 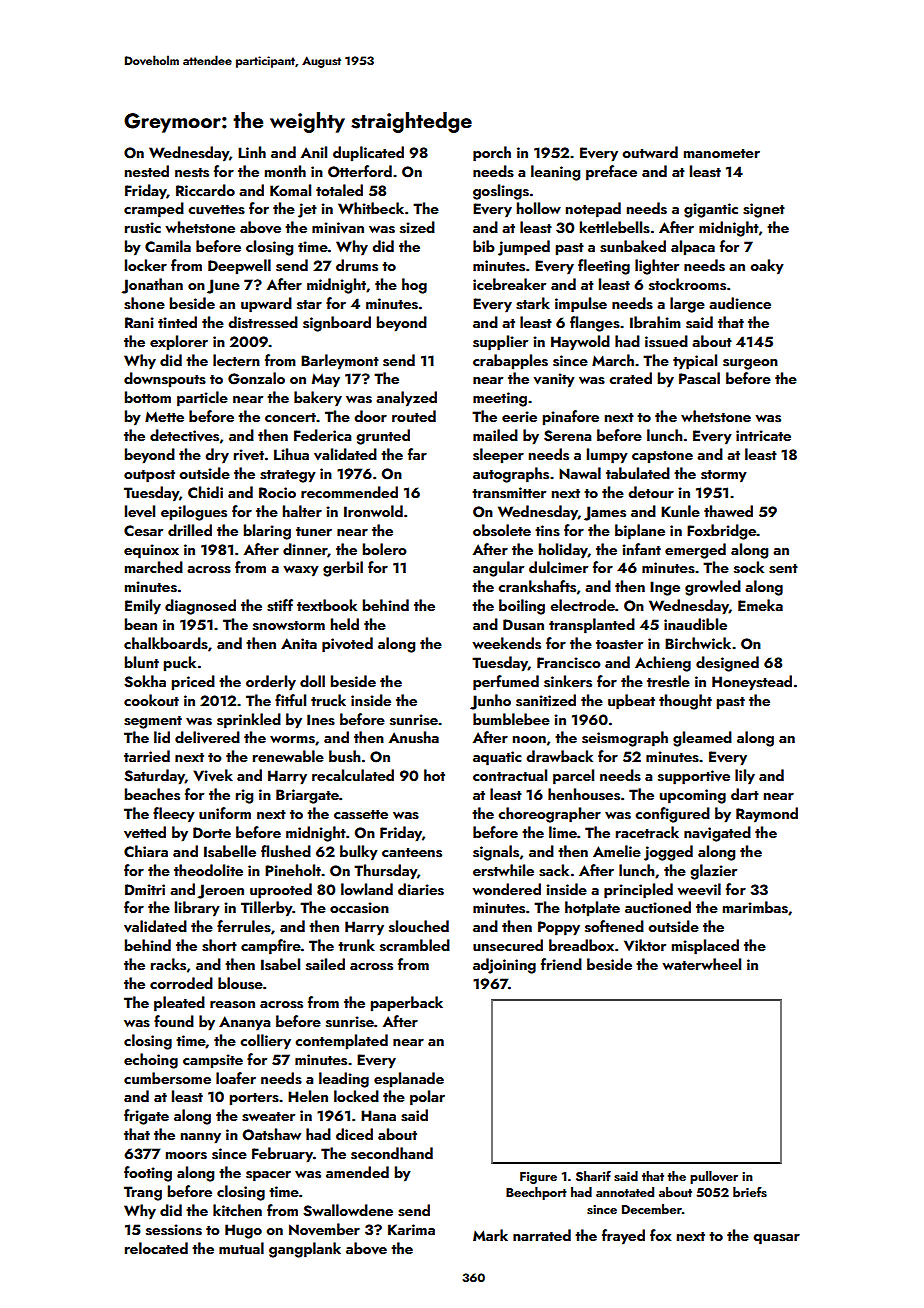 I want to click on unsecured, so click(x=508, y=945).
